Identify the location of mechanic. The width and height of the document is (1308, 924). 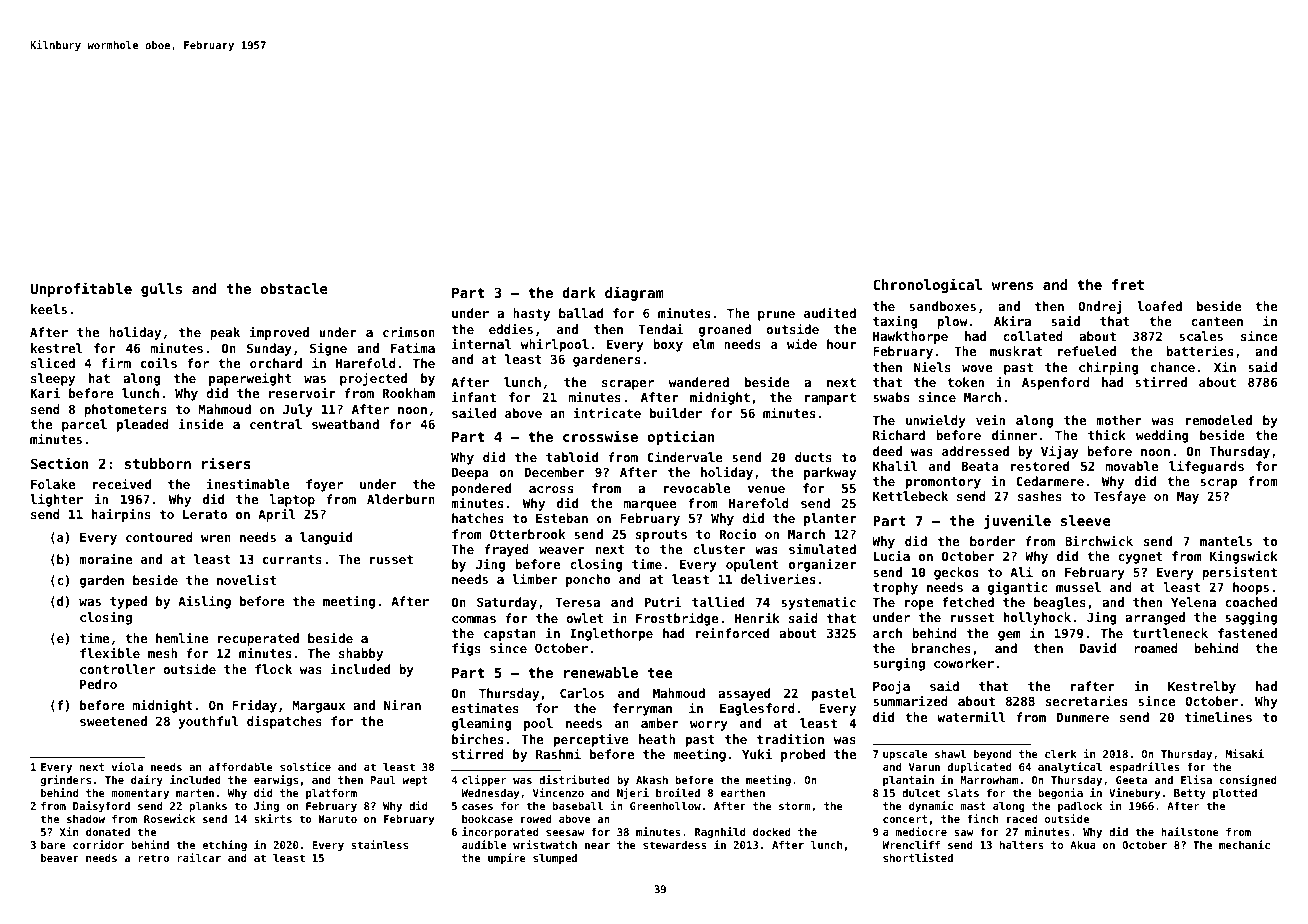
(1244, 844).
